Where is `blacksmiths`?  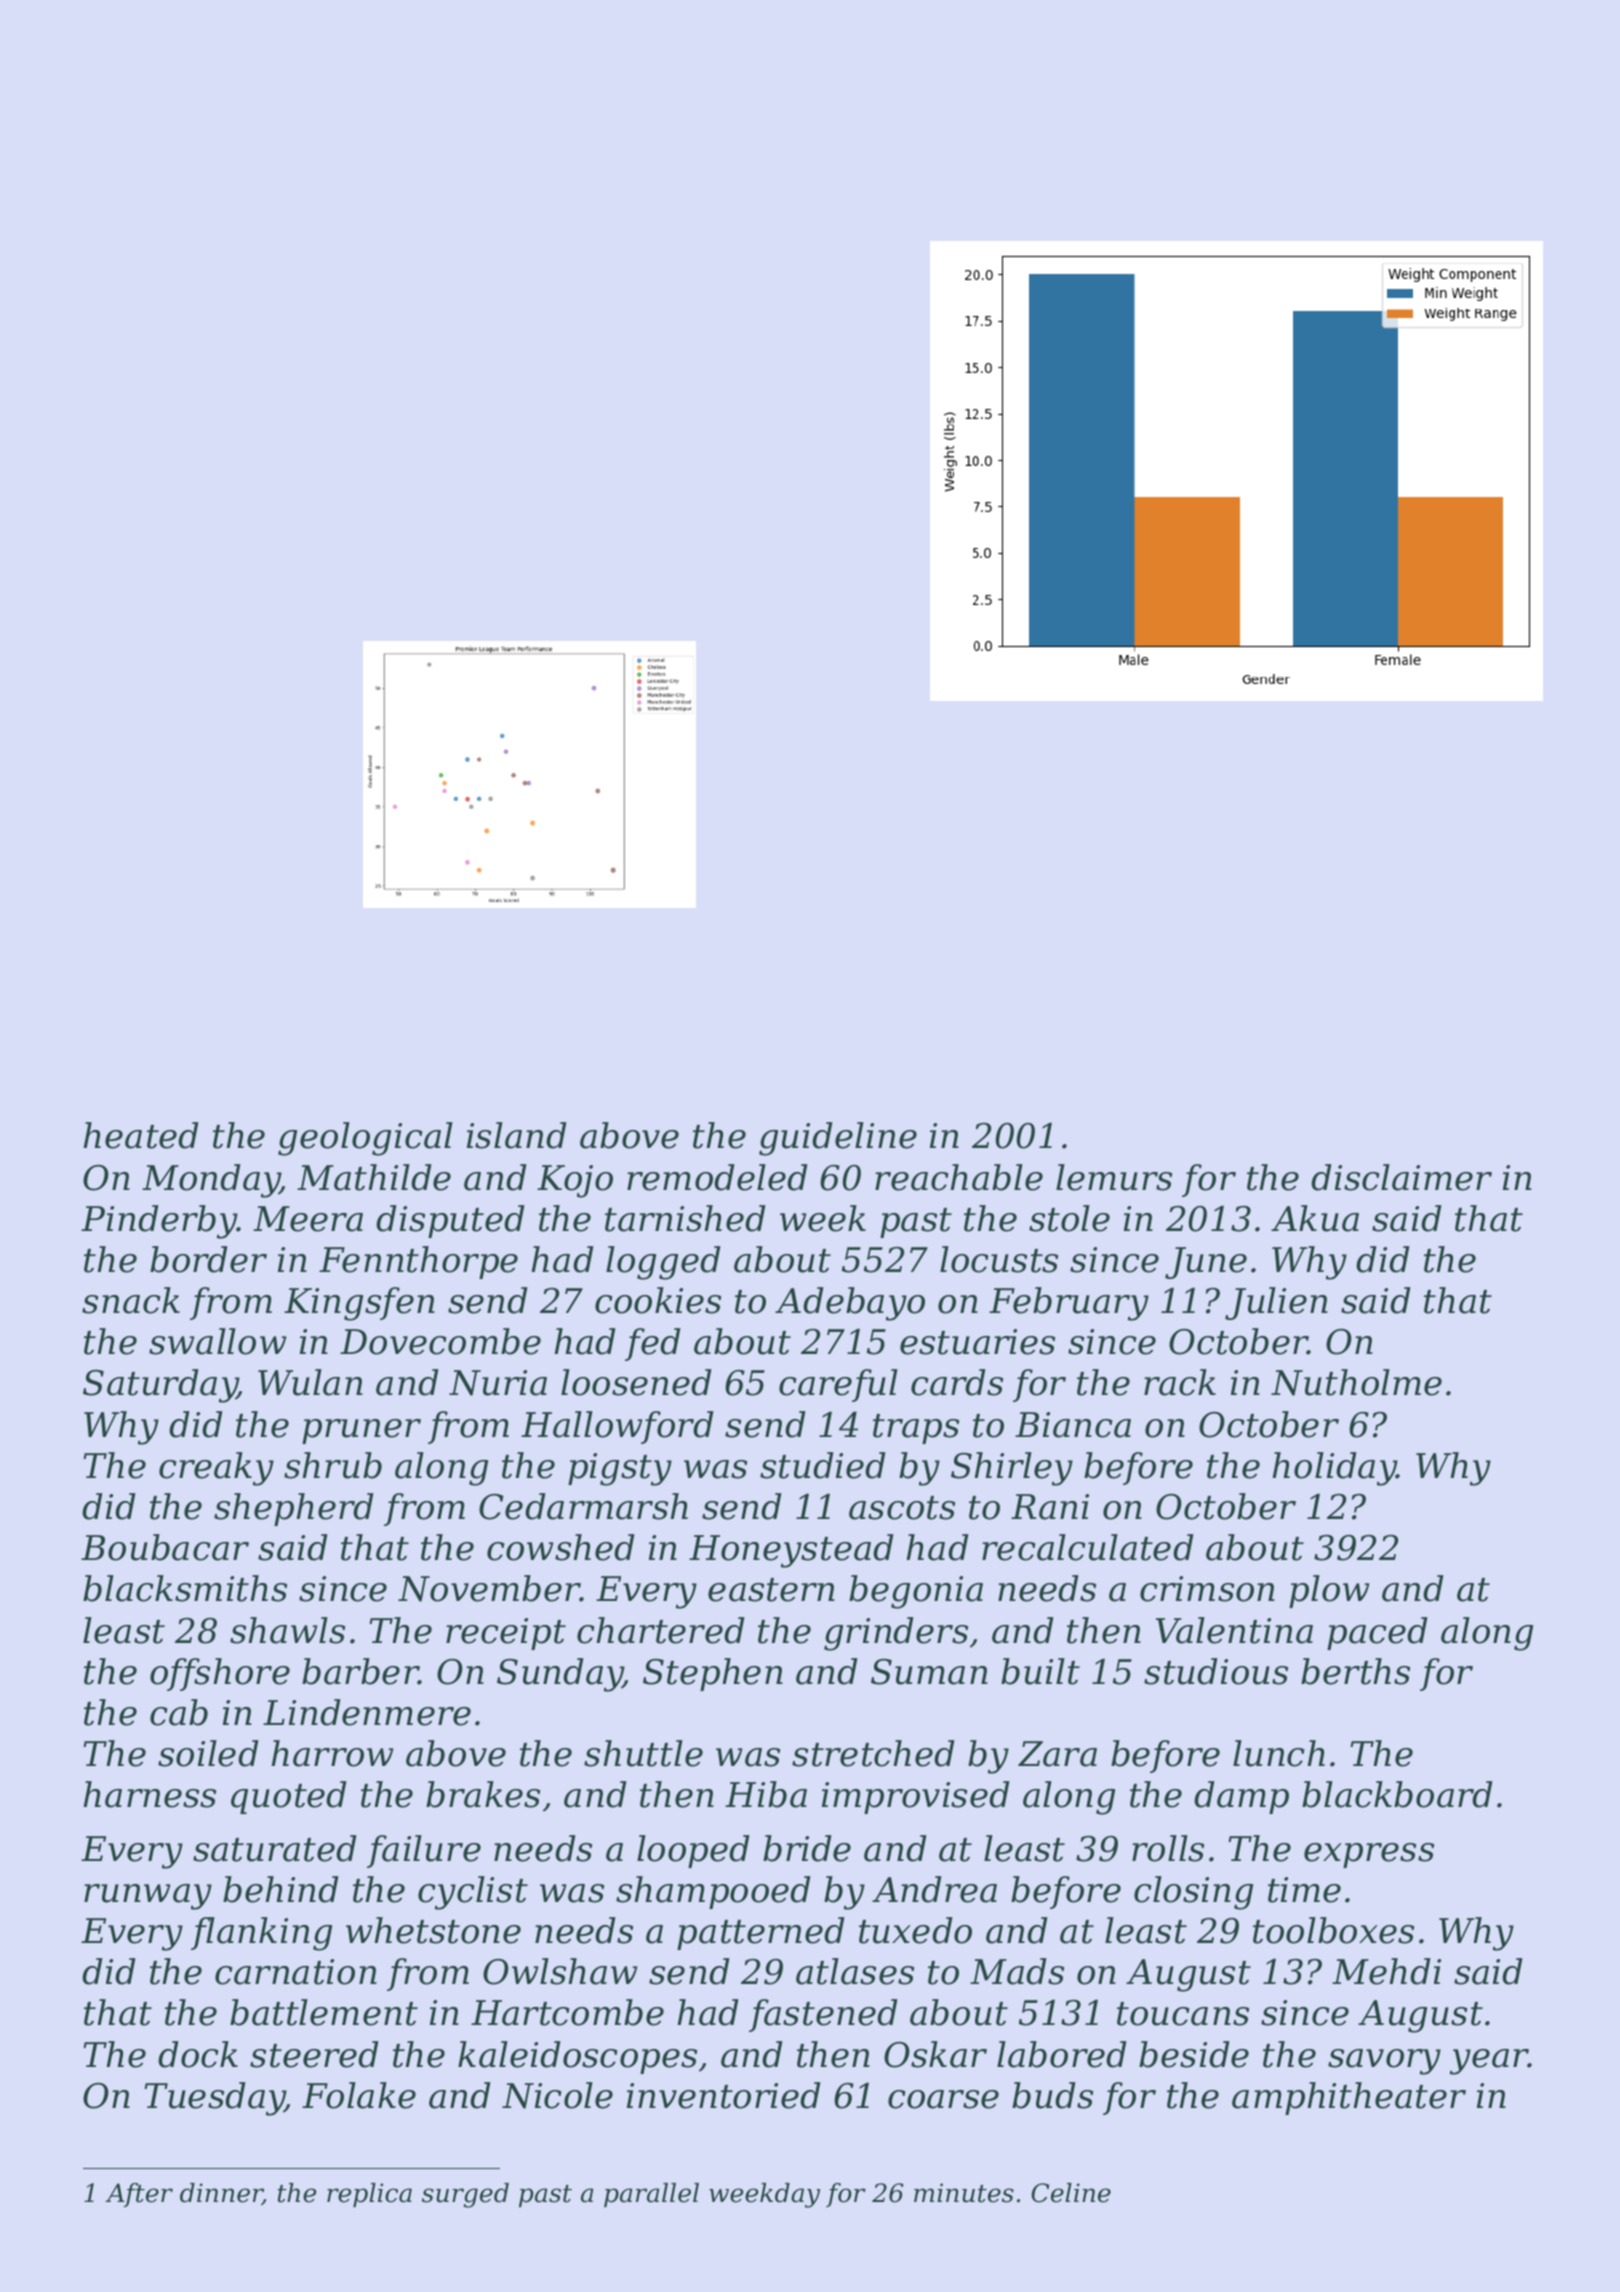
blacksmiths is located at coordinates (185, 1588).
